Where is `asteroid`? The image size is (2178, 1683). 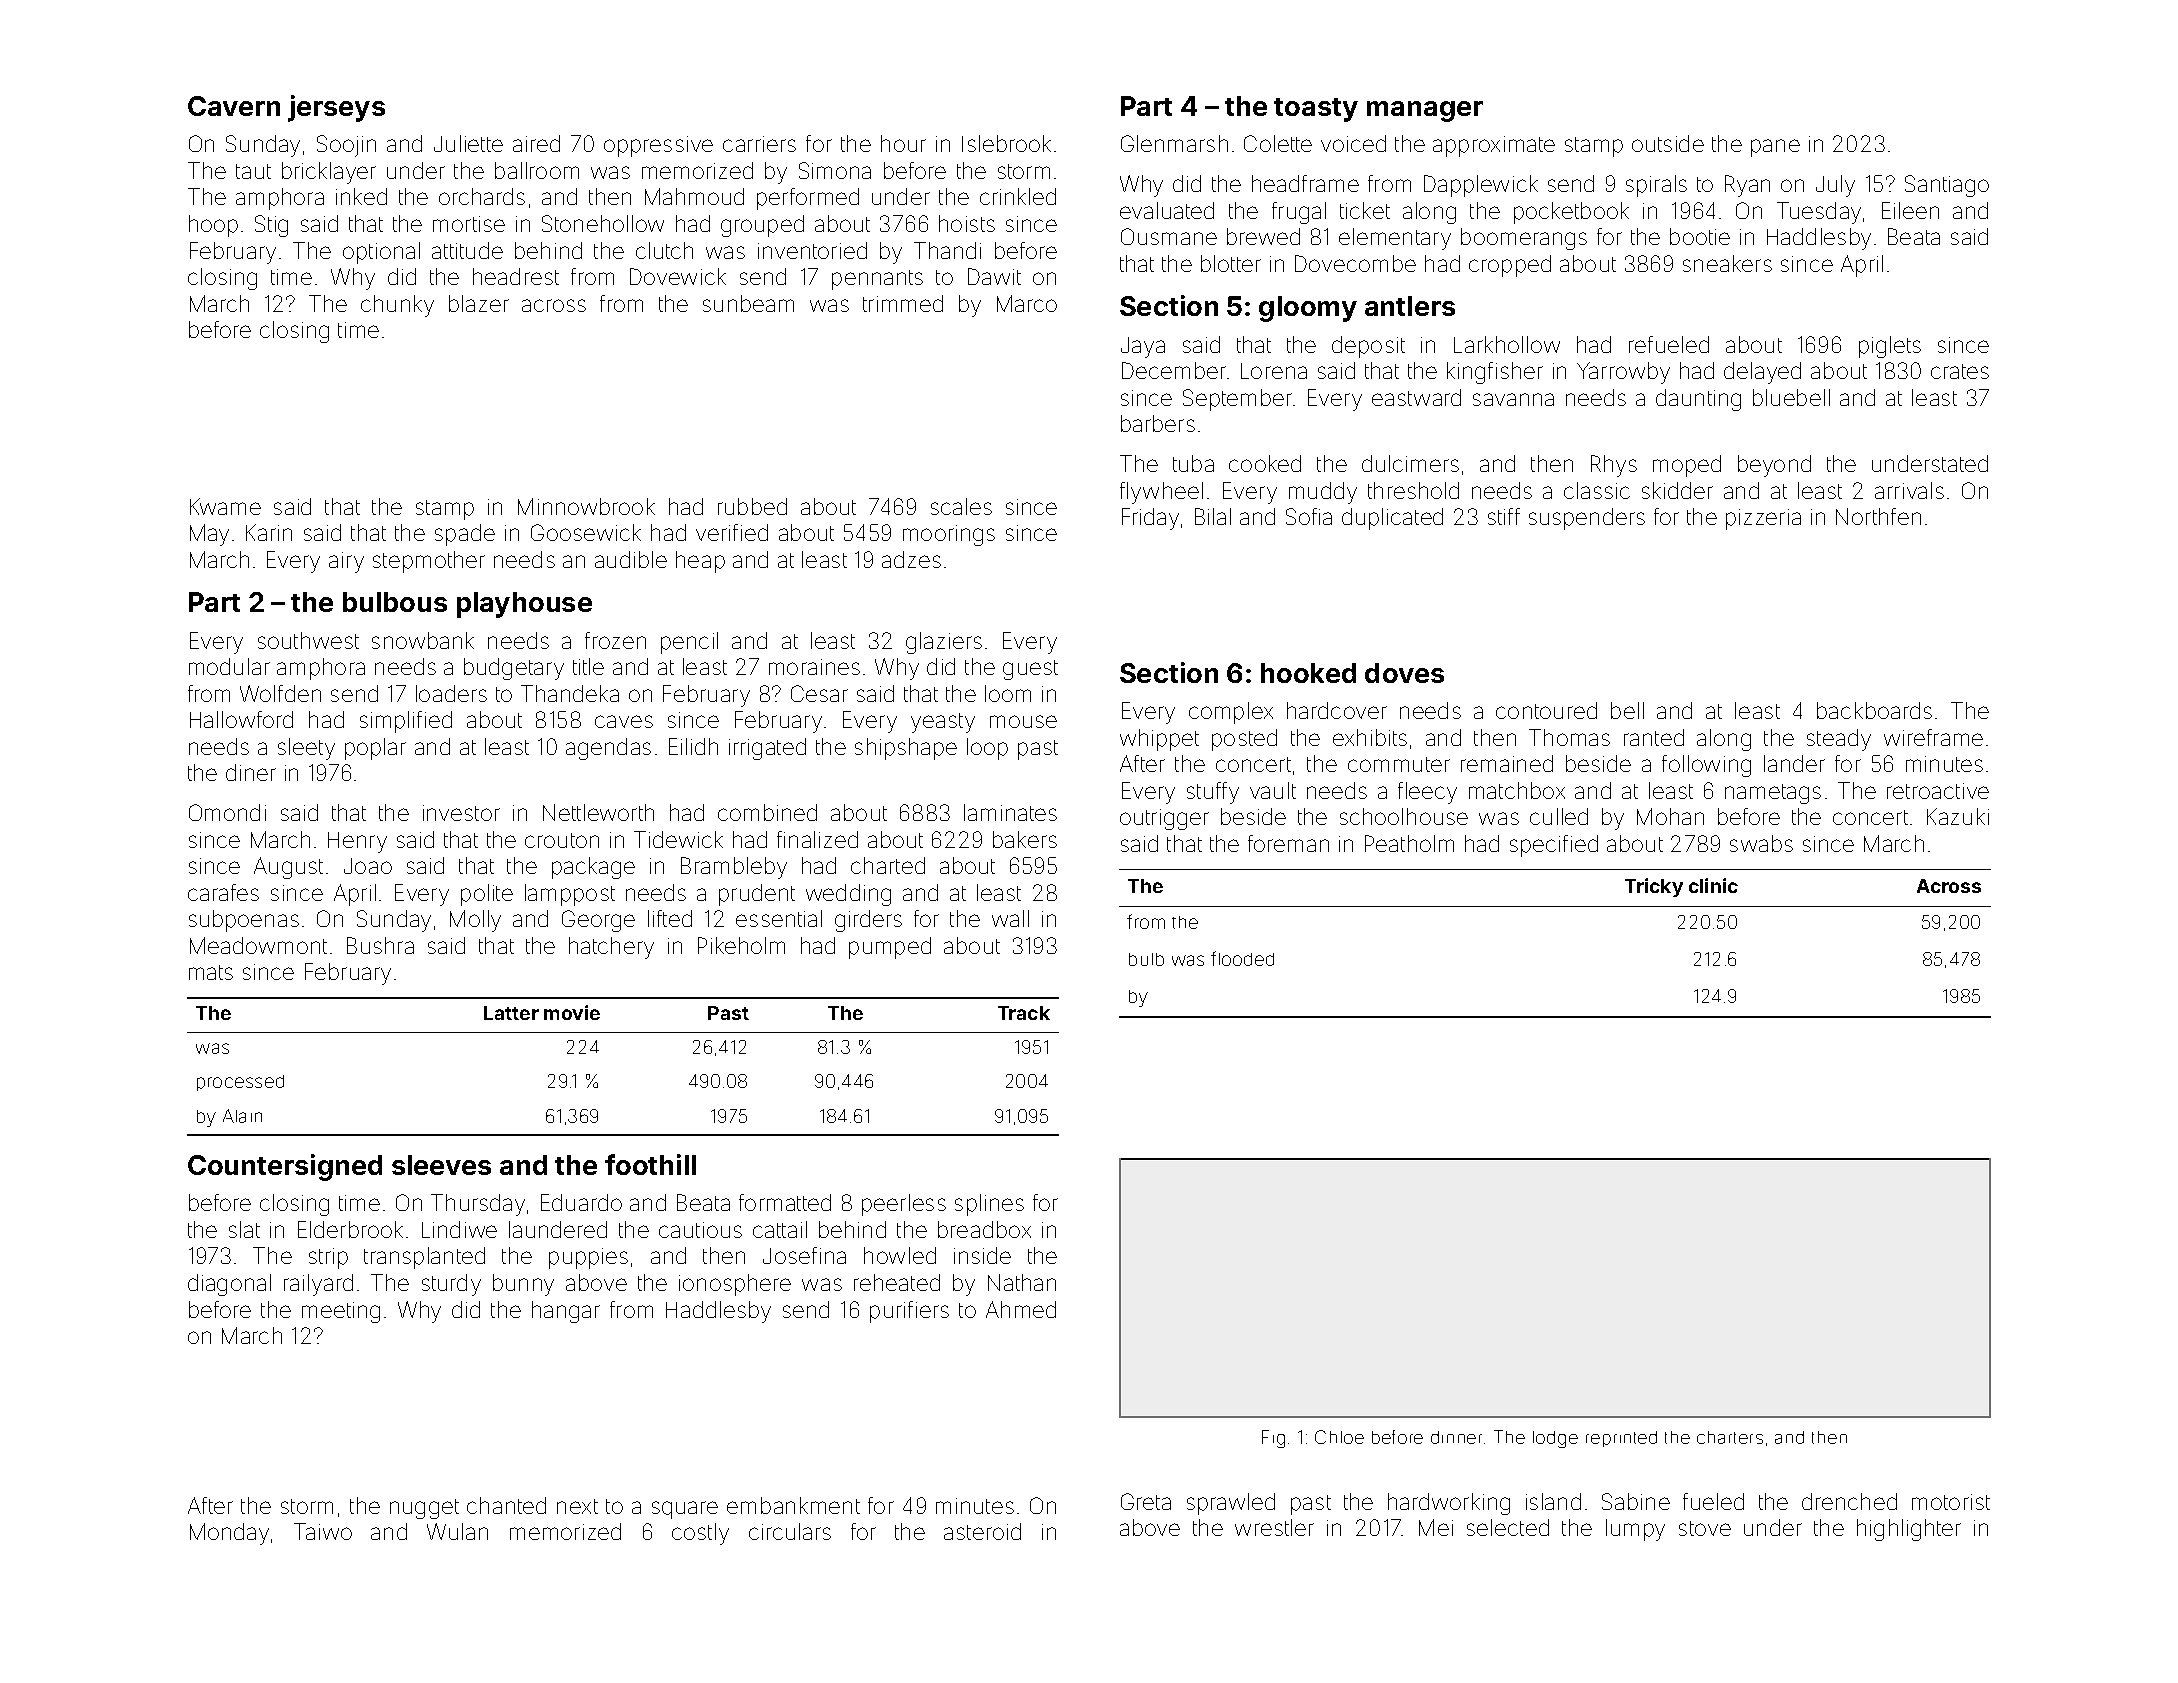
asteroid is located at coordinates (982, 1531).
